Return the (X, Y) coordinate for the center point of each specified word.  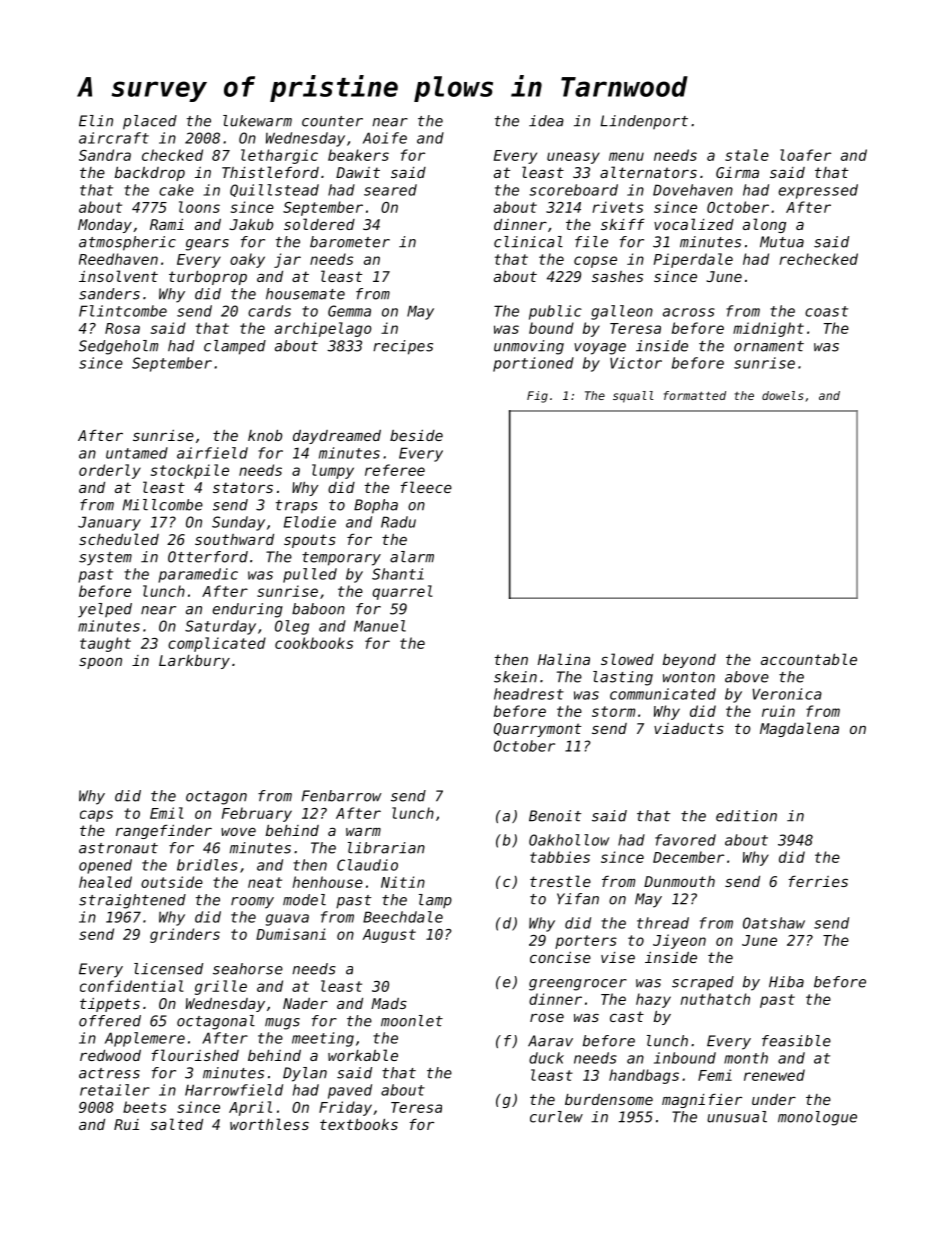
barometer (350, 242)
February (257, 814)
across (689, 312)
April (250, 1108)
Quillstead (274, 190)
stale (747, 155)
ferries (818, 881)
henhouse (328, 882)
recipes (403, 347)
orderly (110, 471)
